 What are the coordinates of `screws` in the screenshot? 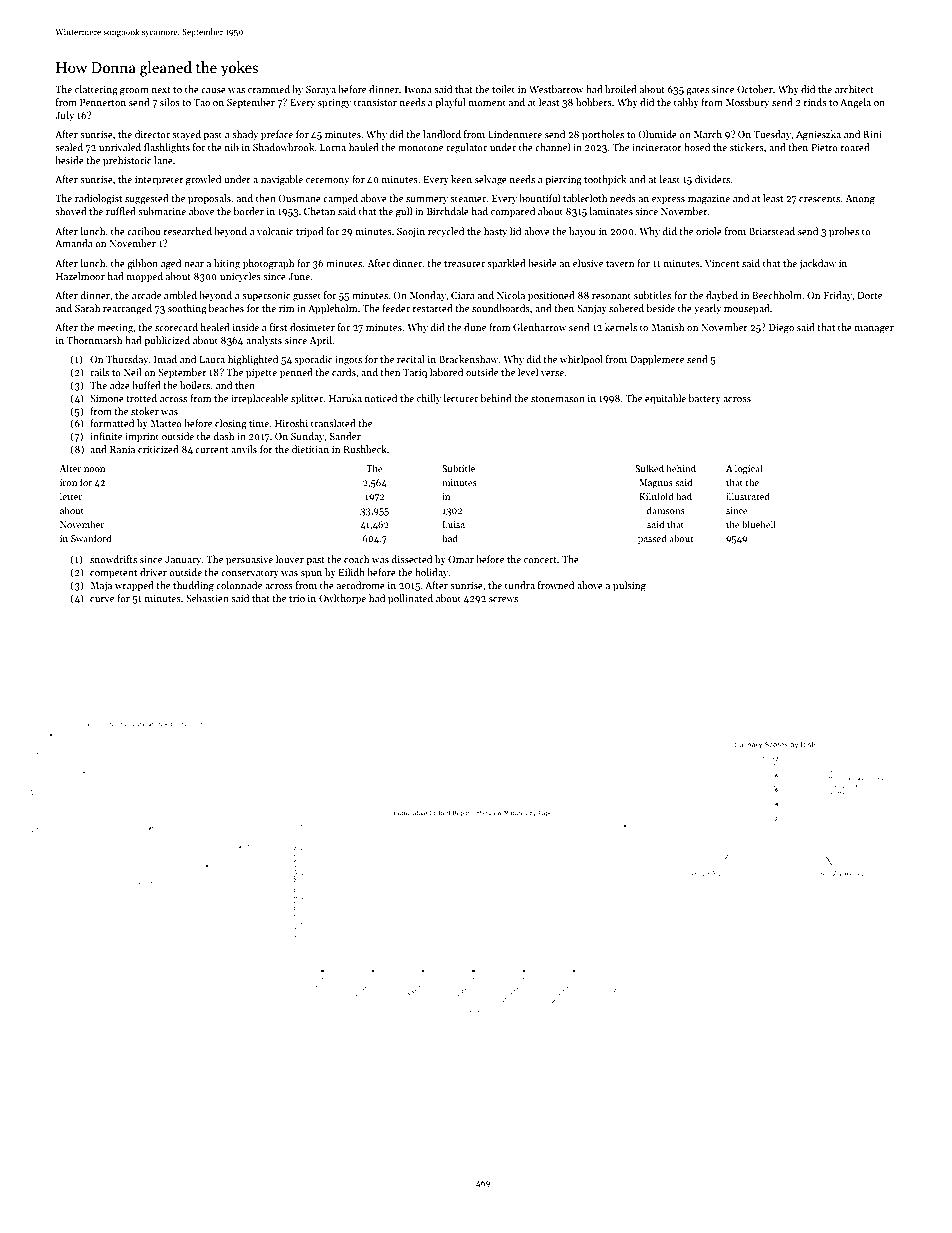 It's located at (503, 599).
